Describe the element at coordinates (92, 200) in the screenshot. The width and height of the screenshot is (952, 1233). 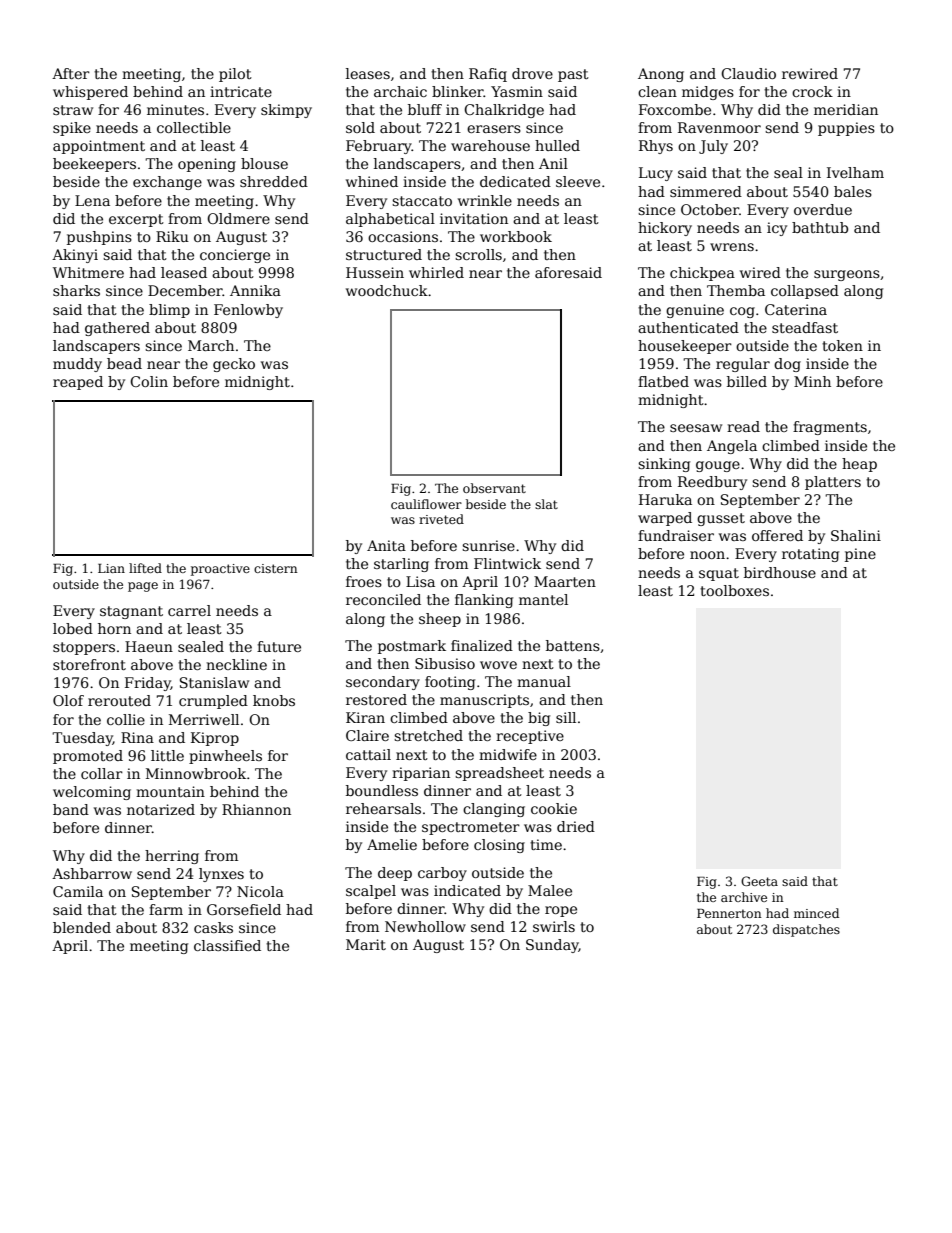
I see `Lena` at that location.
